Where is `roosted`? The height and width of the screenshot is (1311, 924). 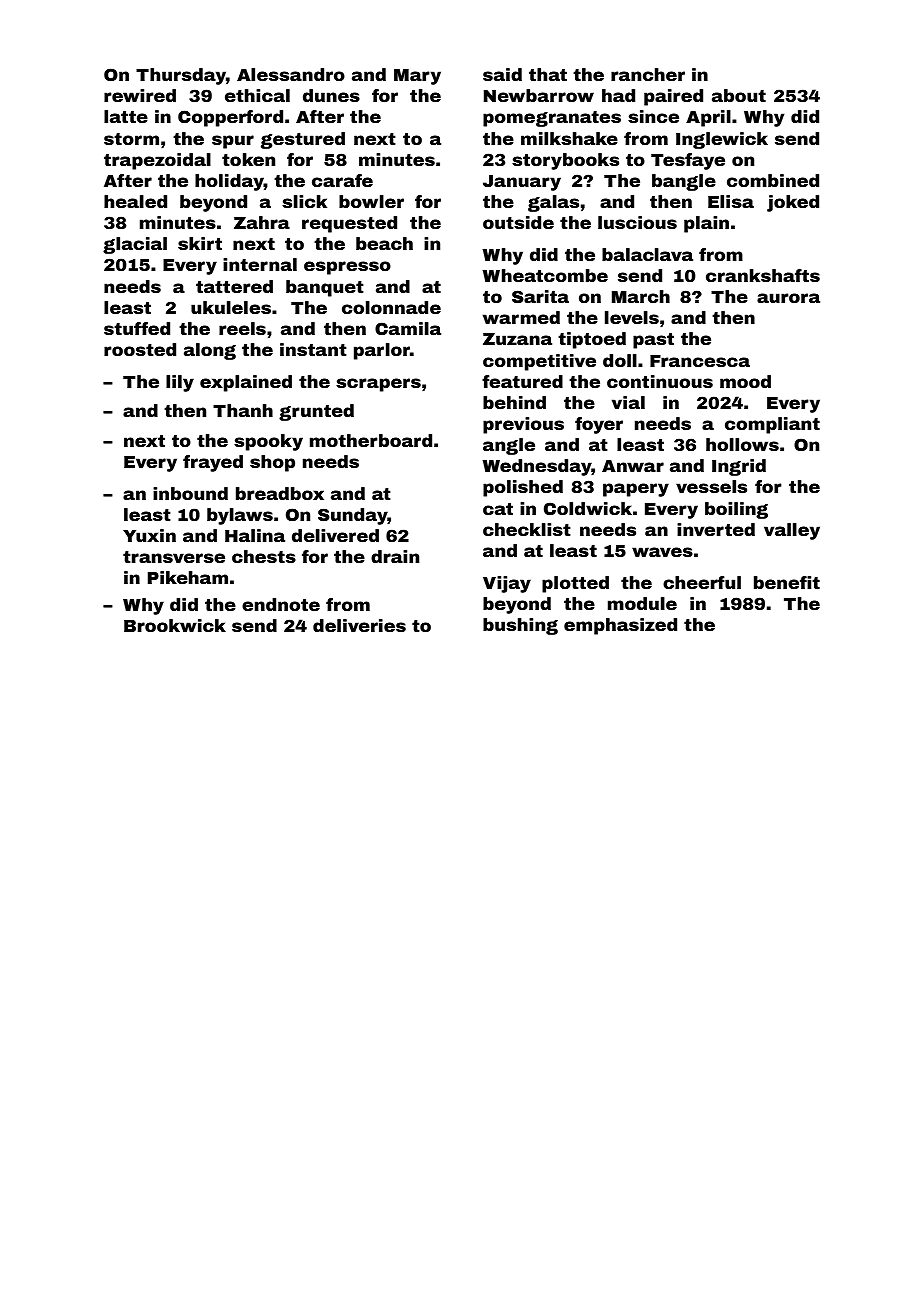 roosted is located at coordinates (140, 349).
